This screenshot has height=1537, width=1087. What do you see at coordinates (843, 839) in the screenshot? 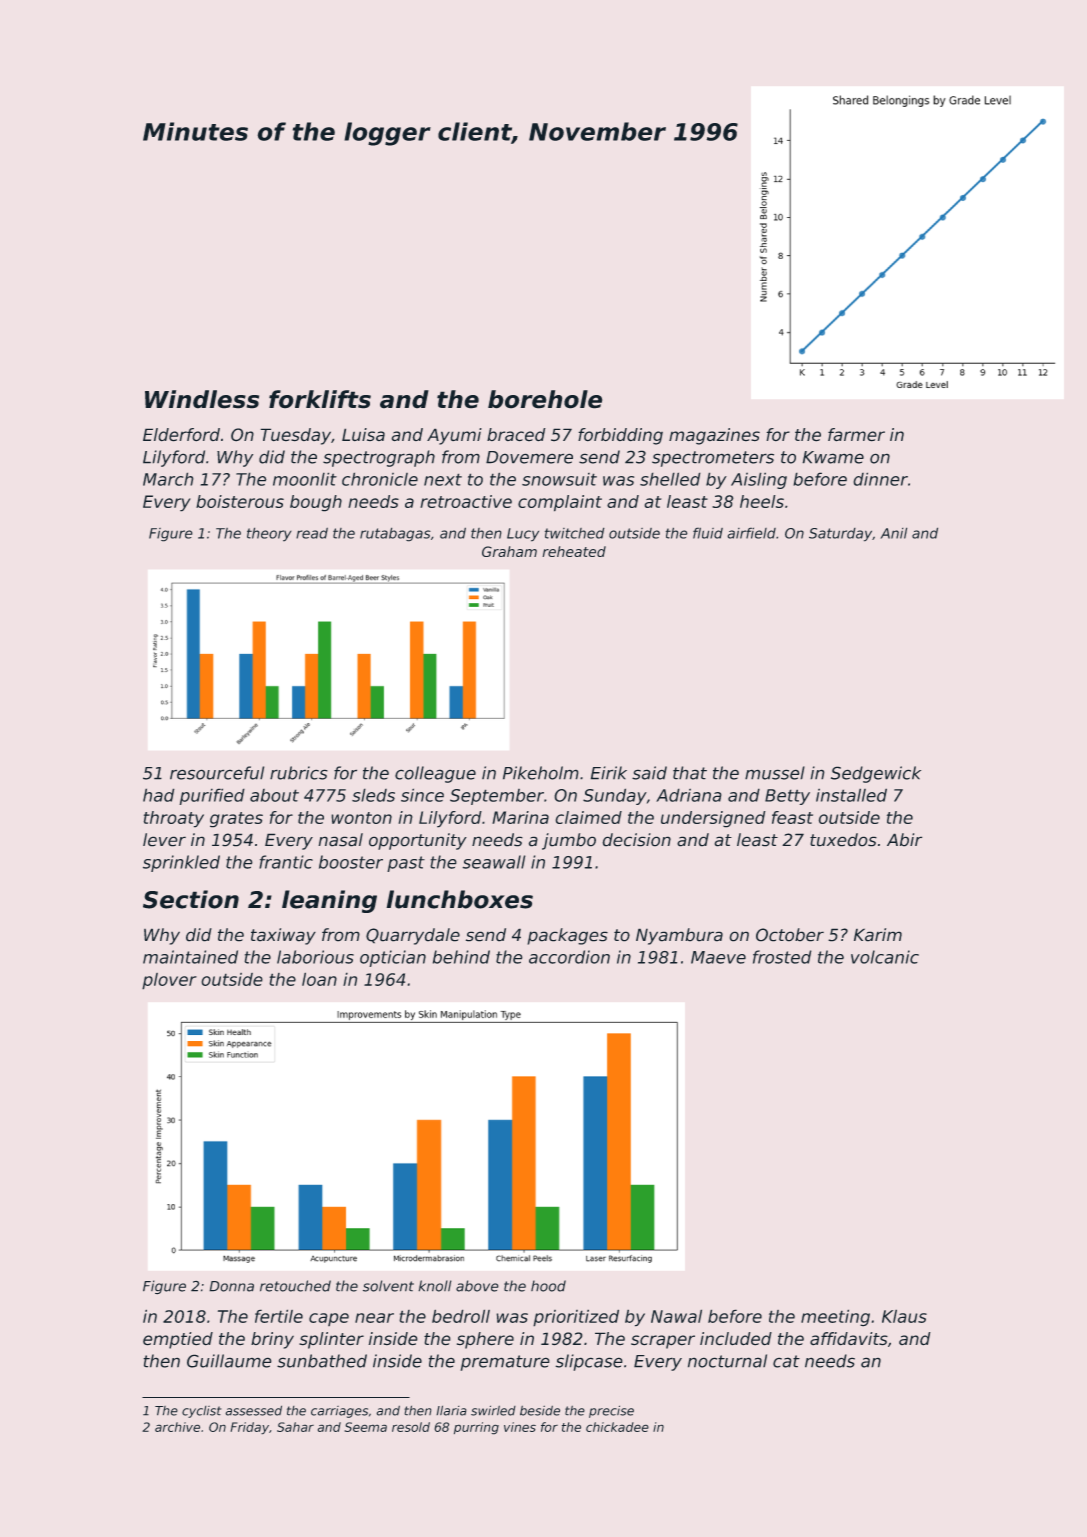
I see `tuxedos` at bounding box center [843, 839].
